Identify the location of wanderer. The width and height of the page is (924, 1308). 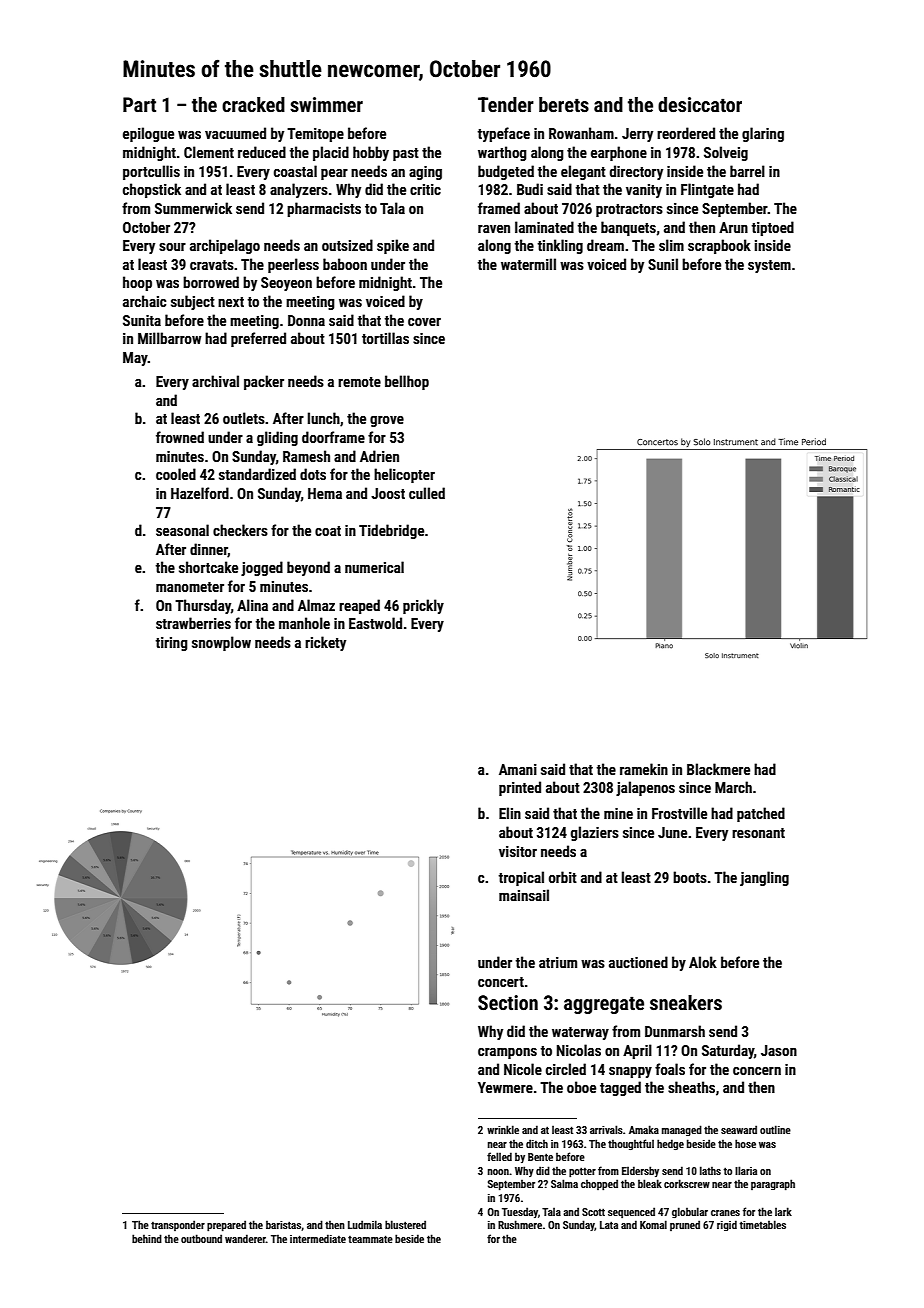
(245, 1238).
